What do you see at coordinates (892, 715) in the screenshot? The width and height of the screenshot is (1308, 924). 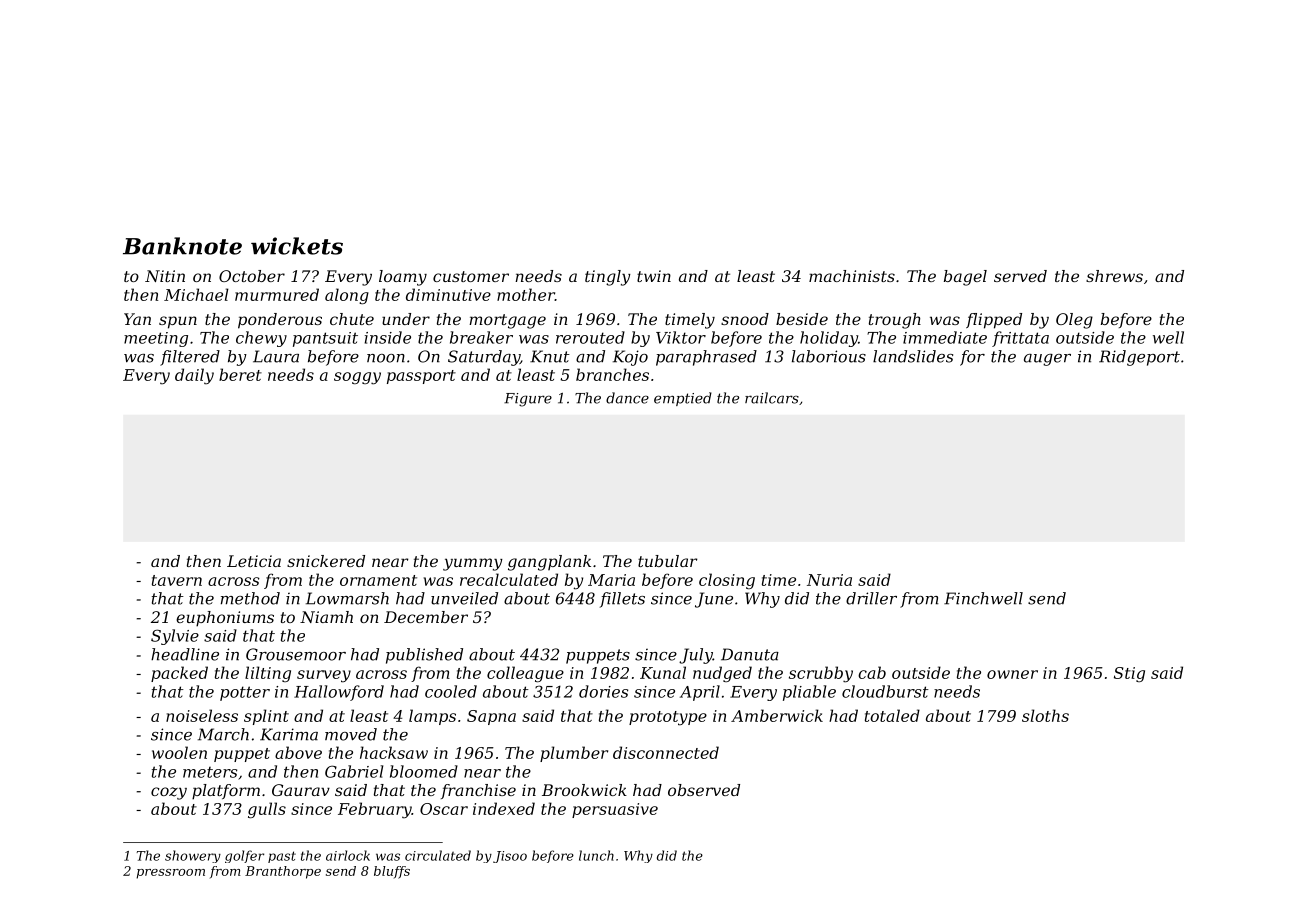 I see `totaled` at bounding box center [892, 715].
